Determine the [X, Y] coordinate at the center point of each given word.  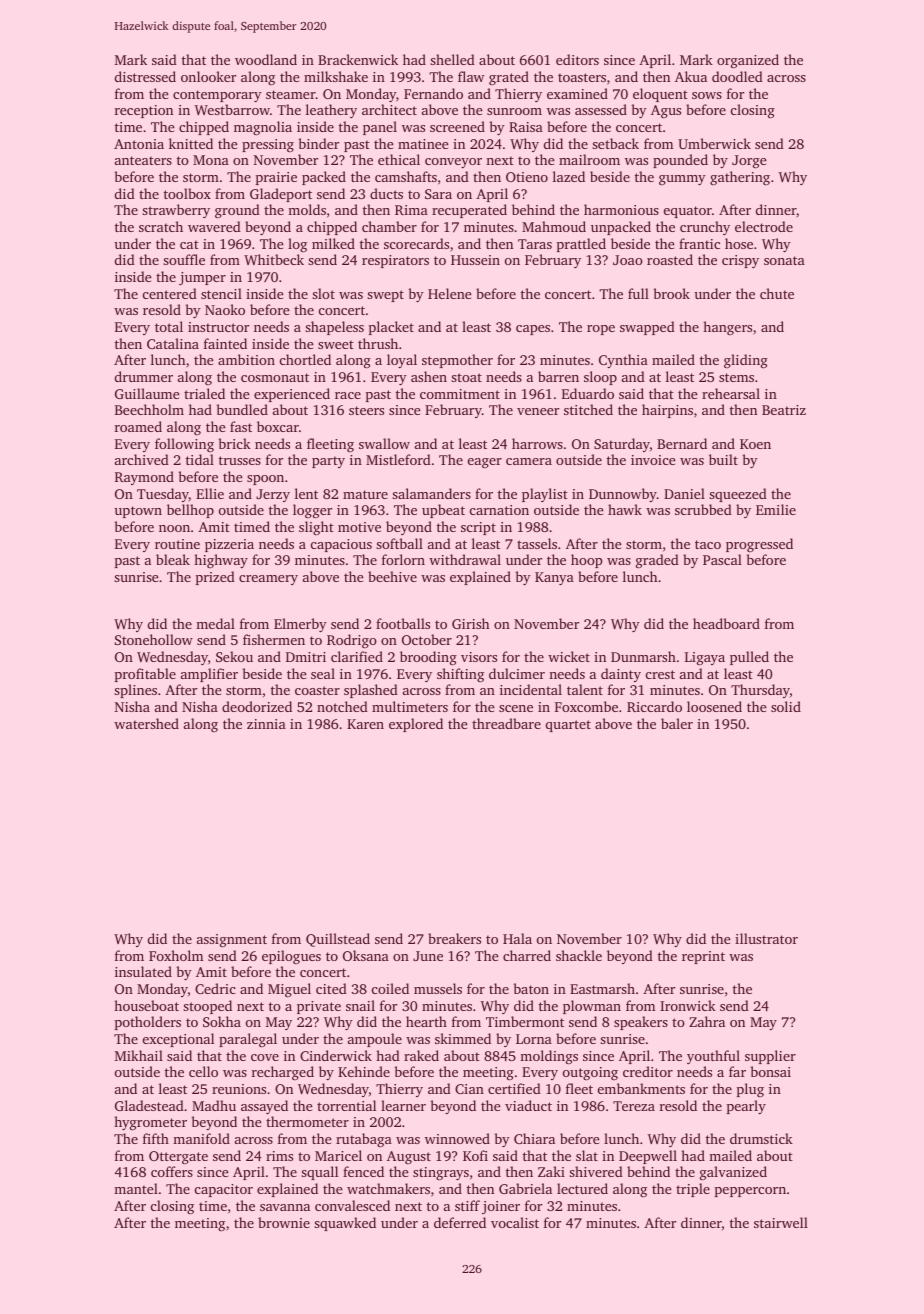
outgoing [590, 1074]
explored [416, 725]
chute [777, 293]
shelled [452, 59]
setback [615, 143]
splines [135, 691]
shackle [579, 955]
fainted [225, 343]
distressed [145, 76]
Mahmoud [554, 226]
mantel [136, 1188]
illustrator [766, 938]
